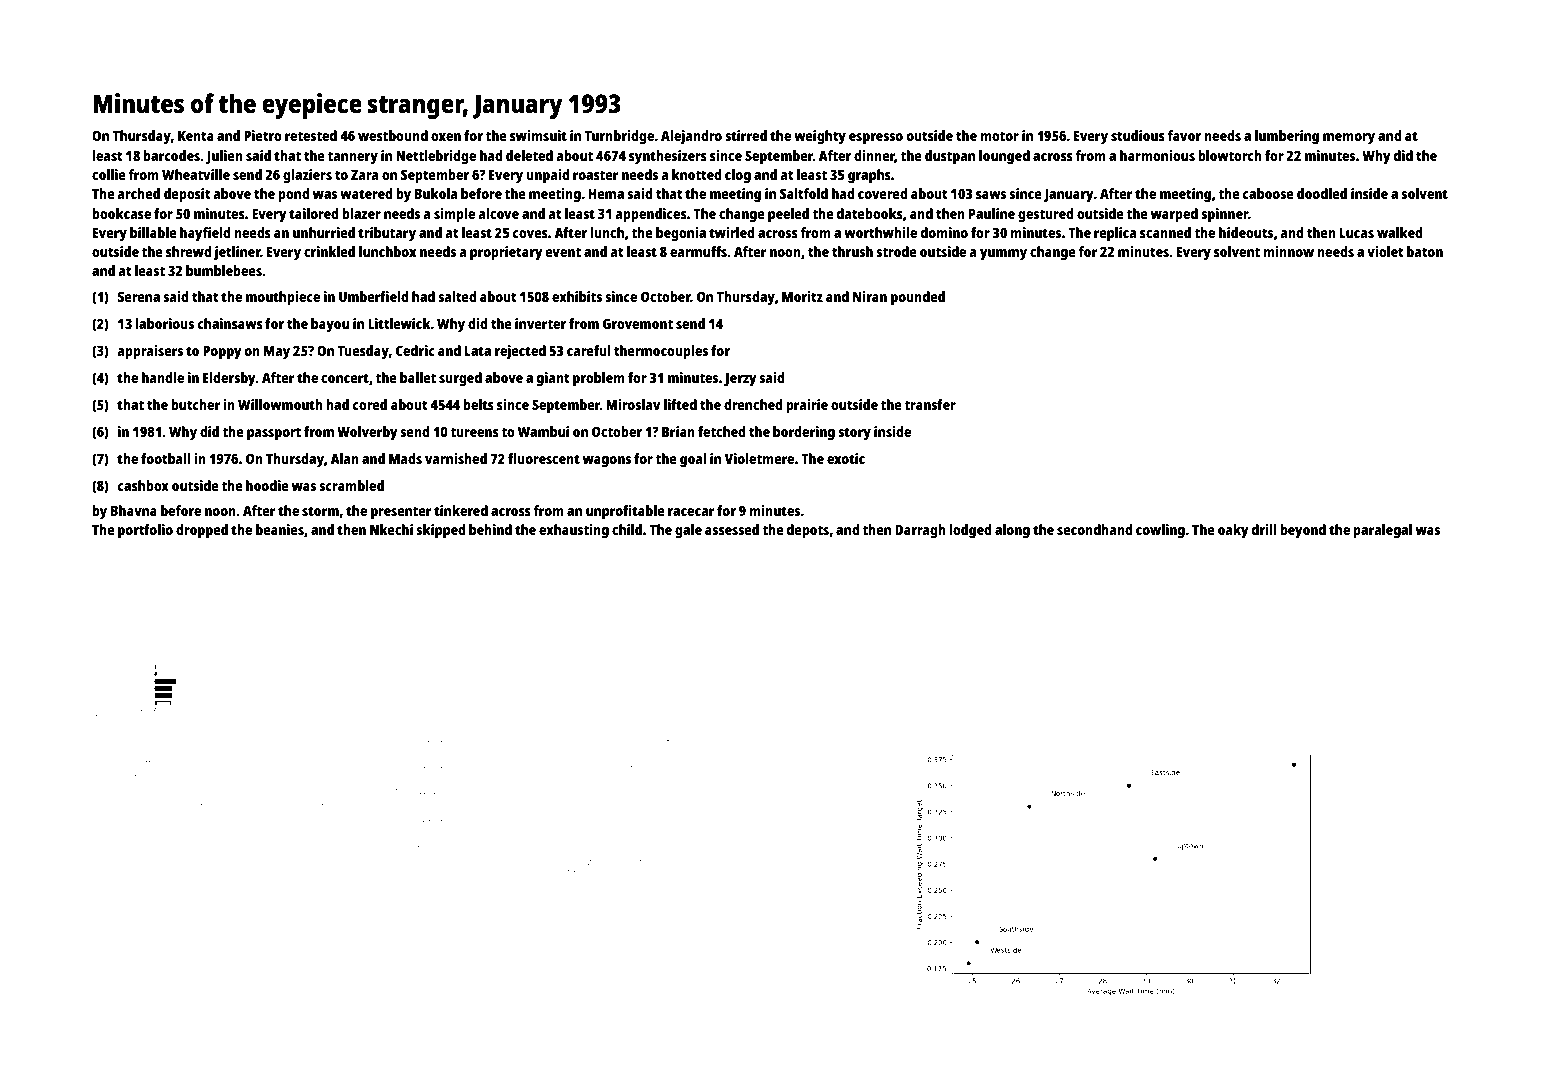 The image size is (1543, 1091). I want to click on minnow, so click(1288, 251).
